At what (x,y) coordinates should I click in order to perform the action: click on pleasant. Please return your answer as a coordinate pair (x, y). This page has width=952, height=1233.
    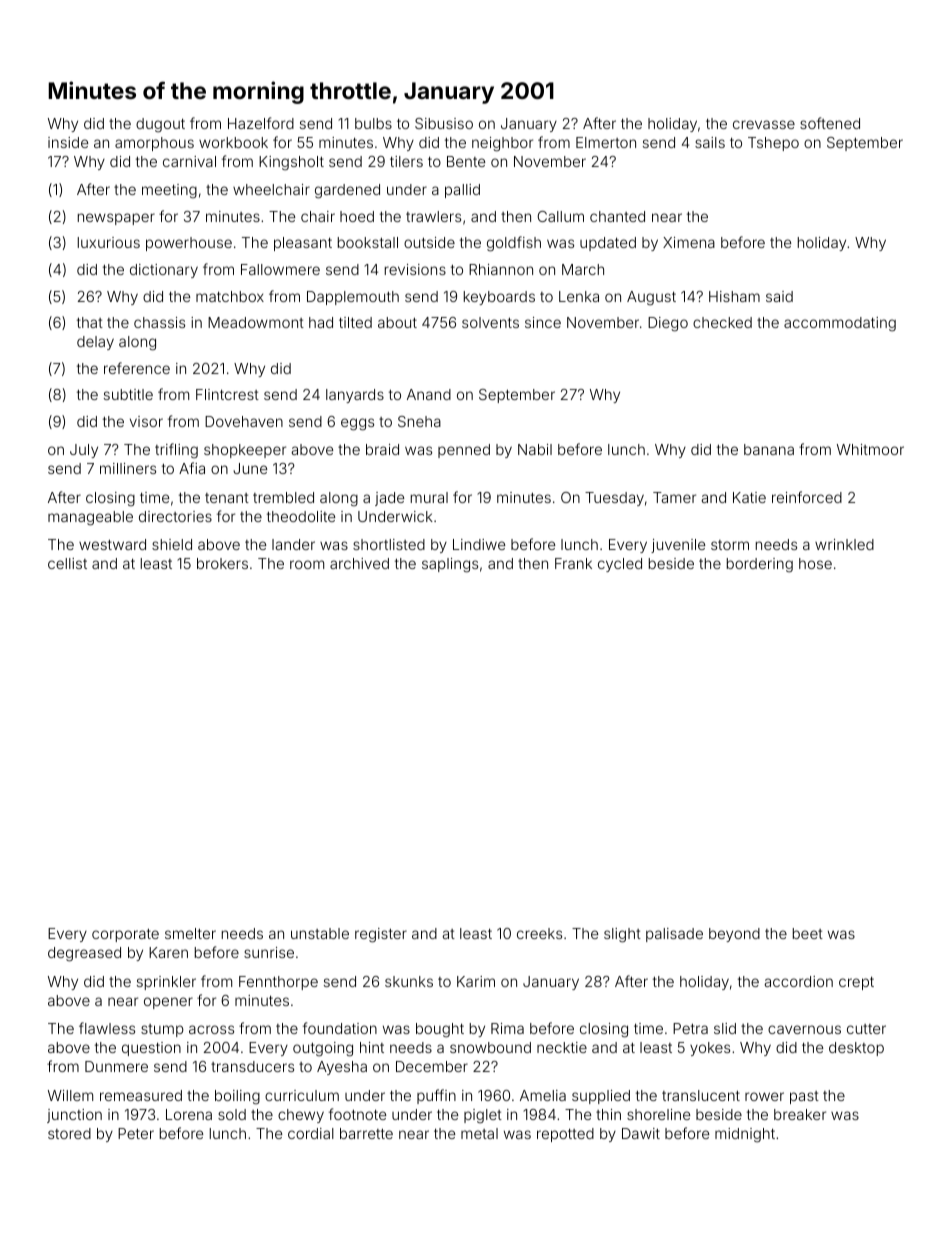
    Looking at the image, I should click on (303, 244).
